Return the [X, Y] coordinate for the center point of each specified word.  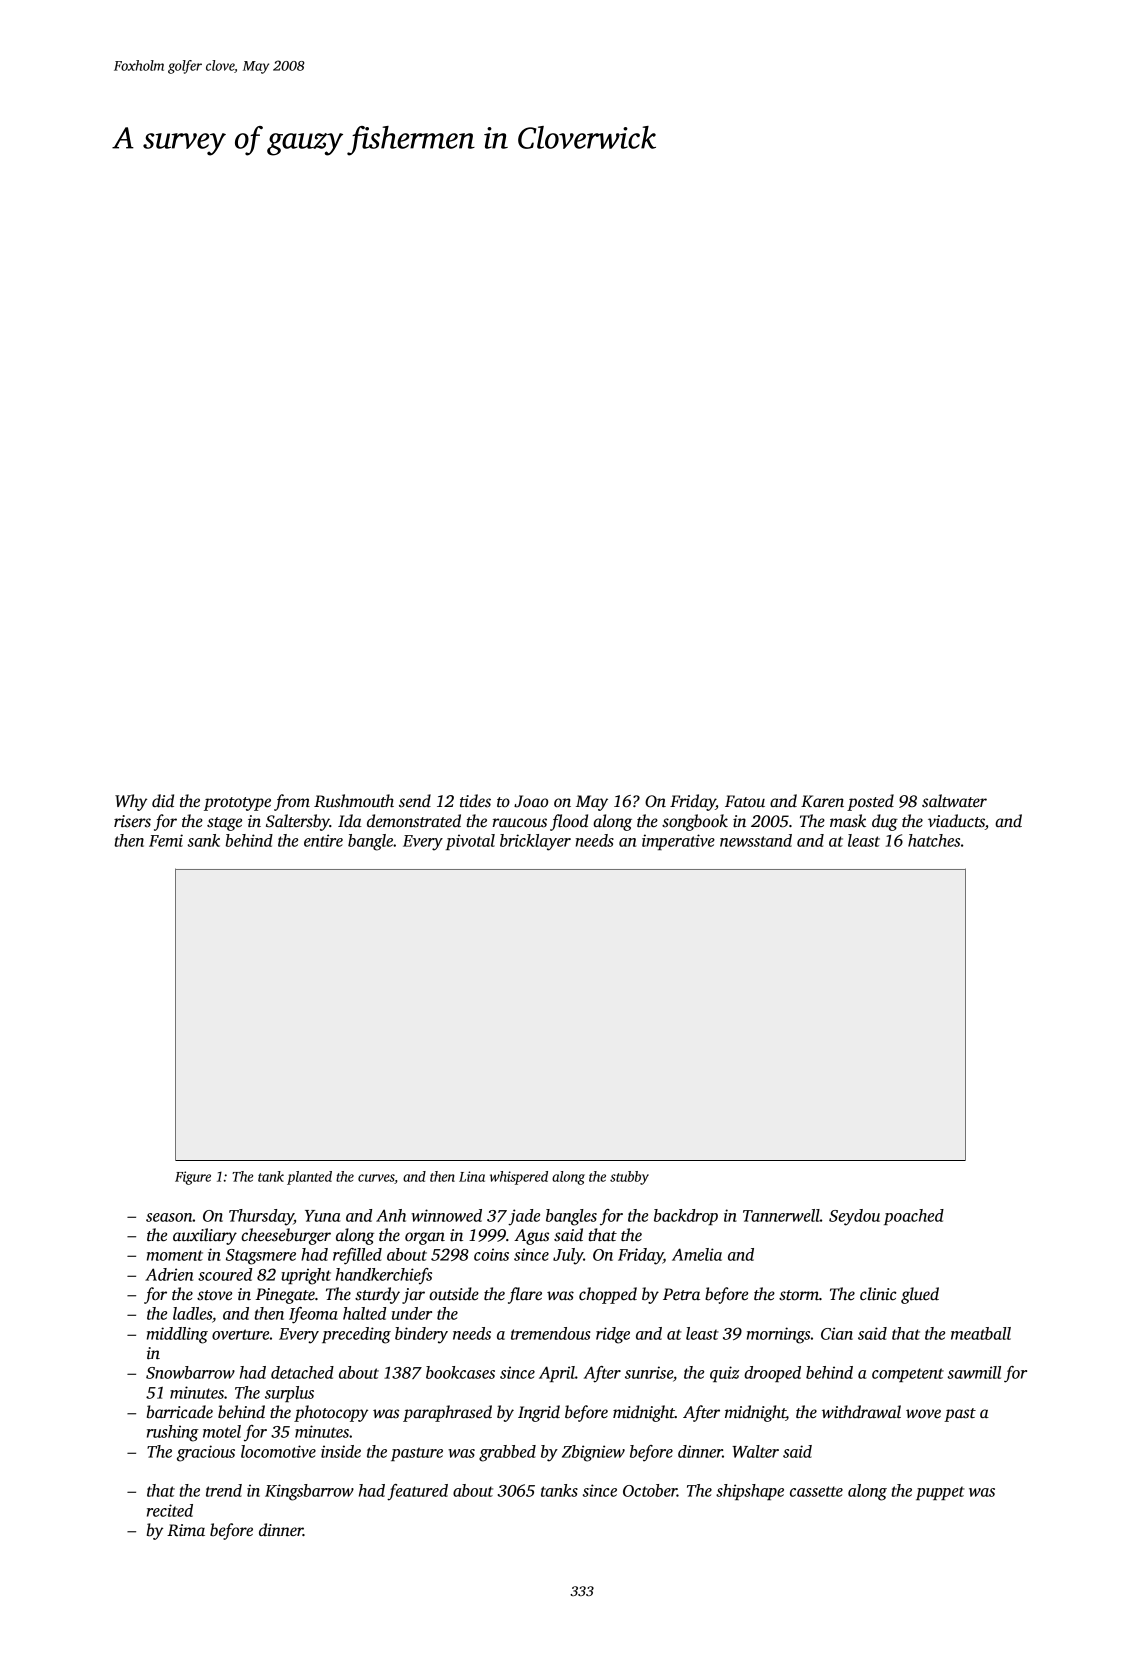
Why [131, 802]
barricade [180, 1412]
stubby [629, 1178]
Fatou [745, 801]
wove [923, 1414]
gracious [206, 1453]
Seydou [854, 1217]
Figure [193, 1178]
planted [309, 1178]
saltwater [954, 801]
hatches [934, 840]
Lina [472, 1176]
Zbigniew [593, 1453]
